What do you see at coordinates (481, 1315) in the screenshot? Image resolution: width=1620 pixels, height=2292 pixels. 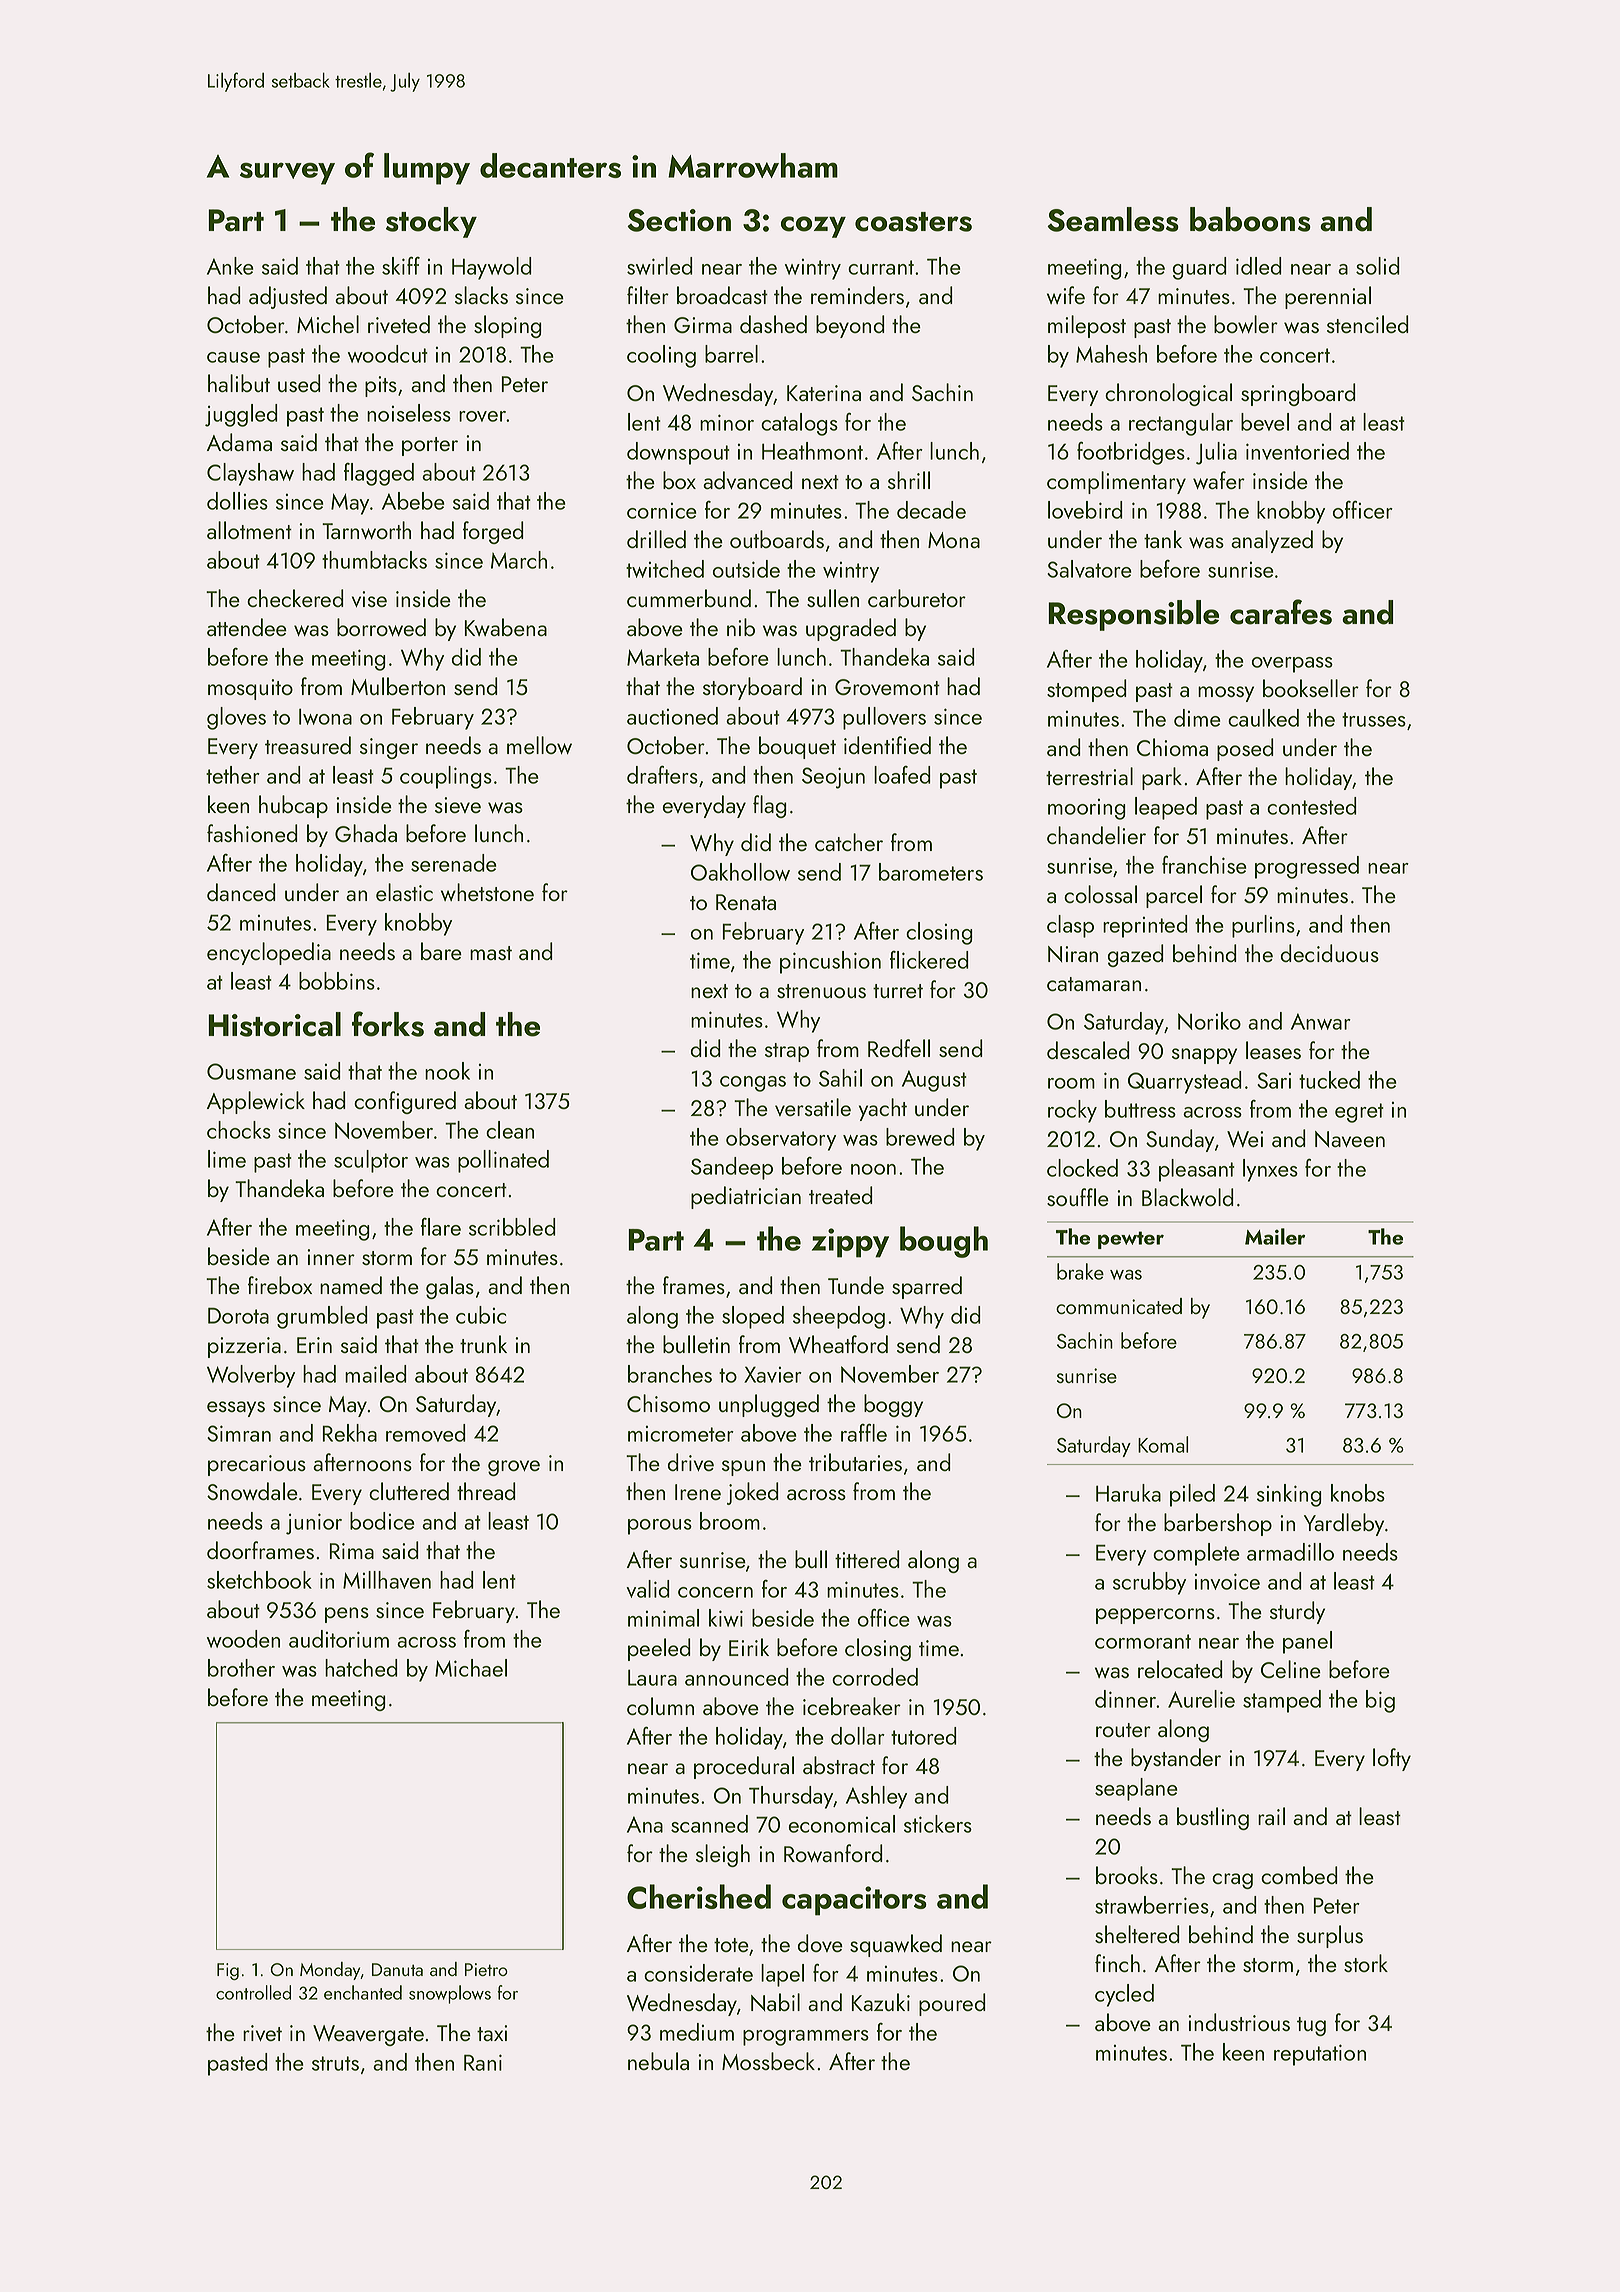 I see `cubic` at bounding box center [481, 1315].
